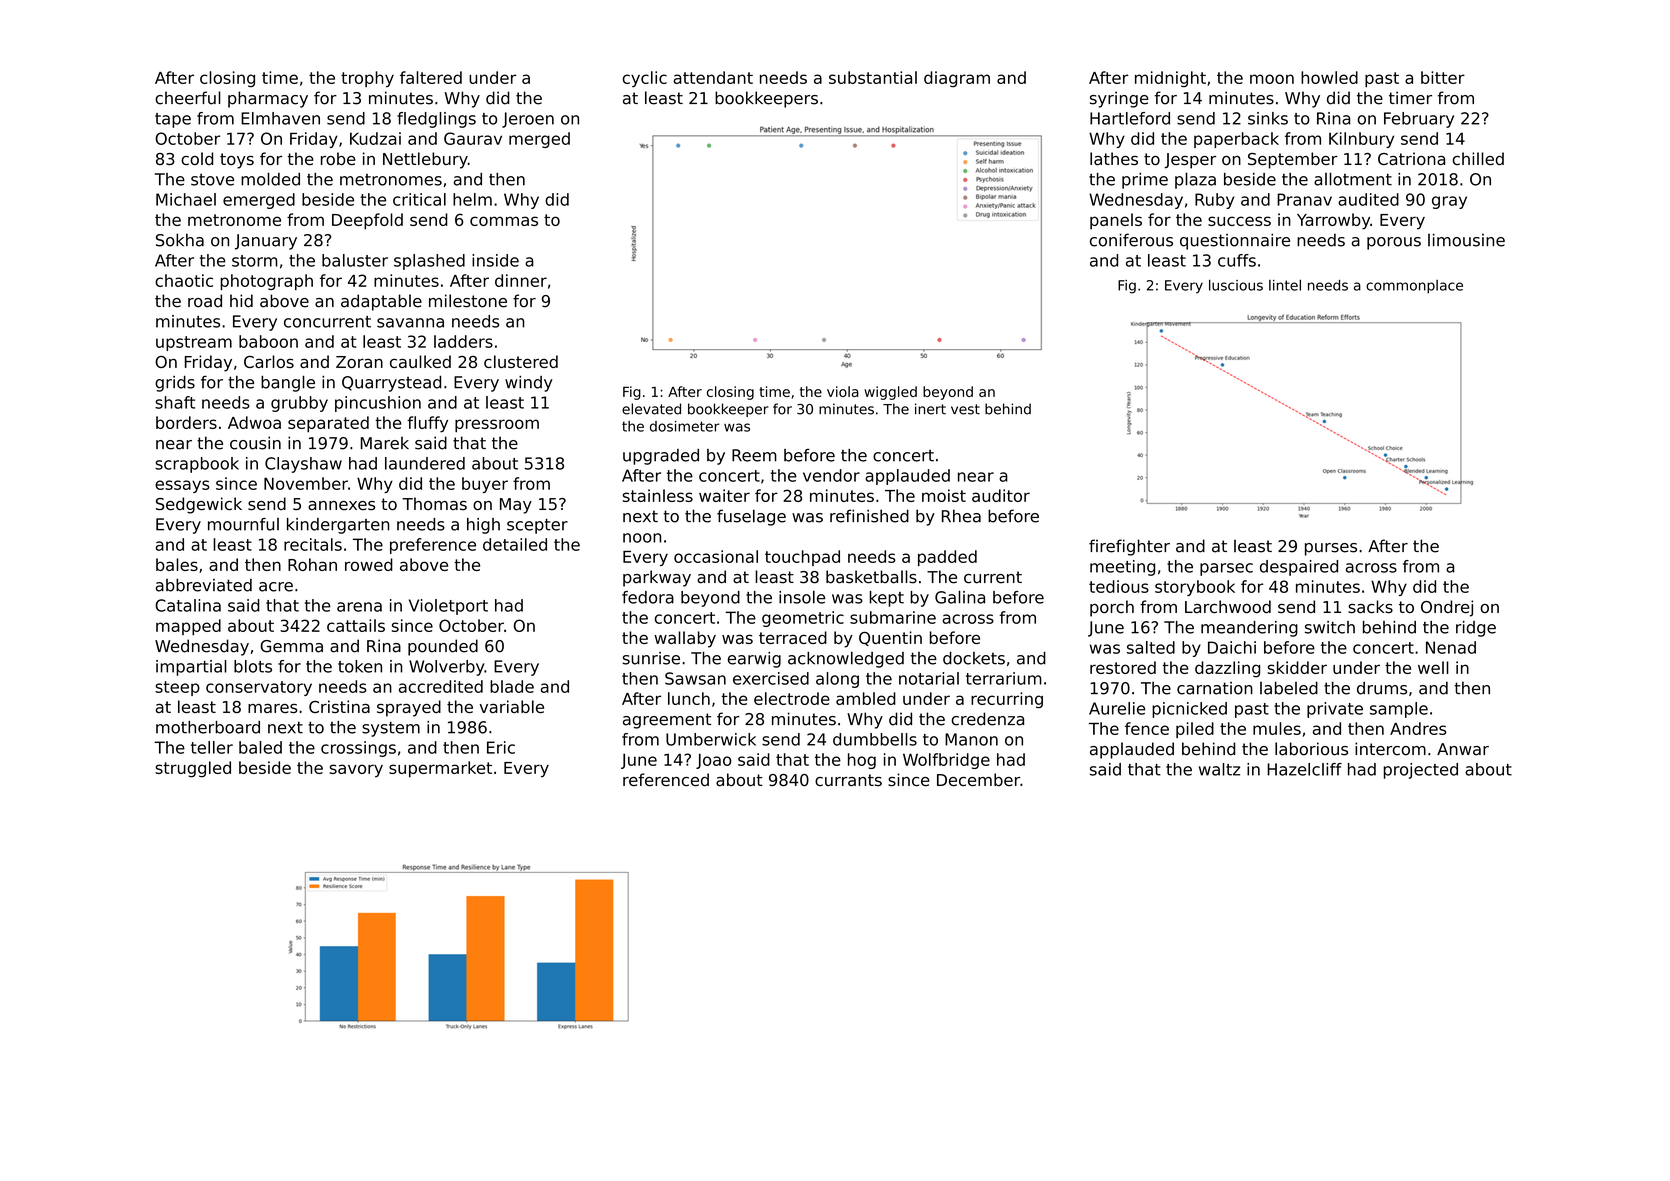 The width and height of the screenshot is (1670, 1181). Describe the element at coordinates (1285, 285) in the screenshot. I see `lintel` at that location.
